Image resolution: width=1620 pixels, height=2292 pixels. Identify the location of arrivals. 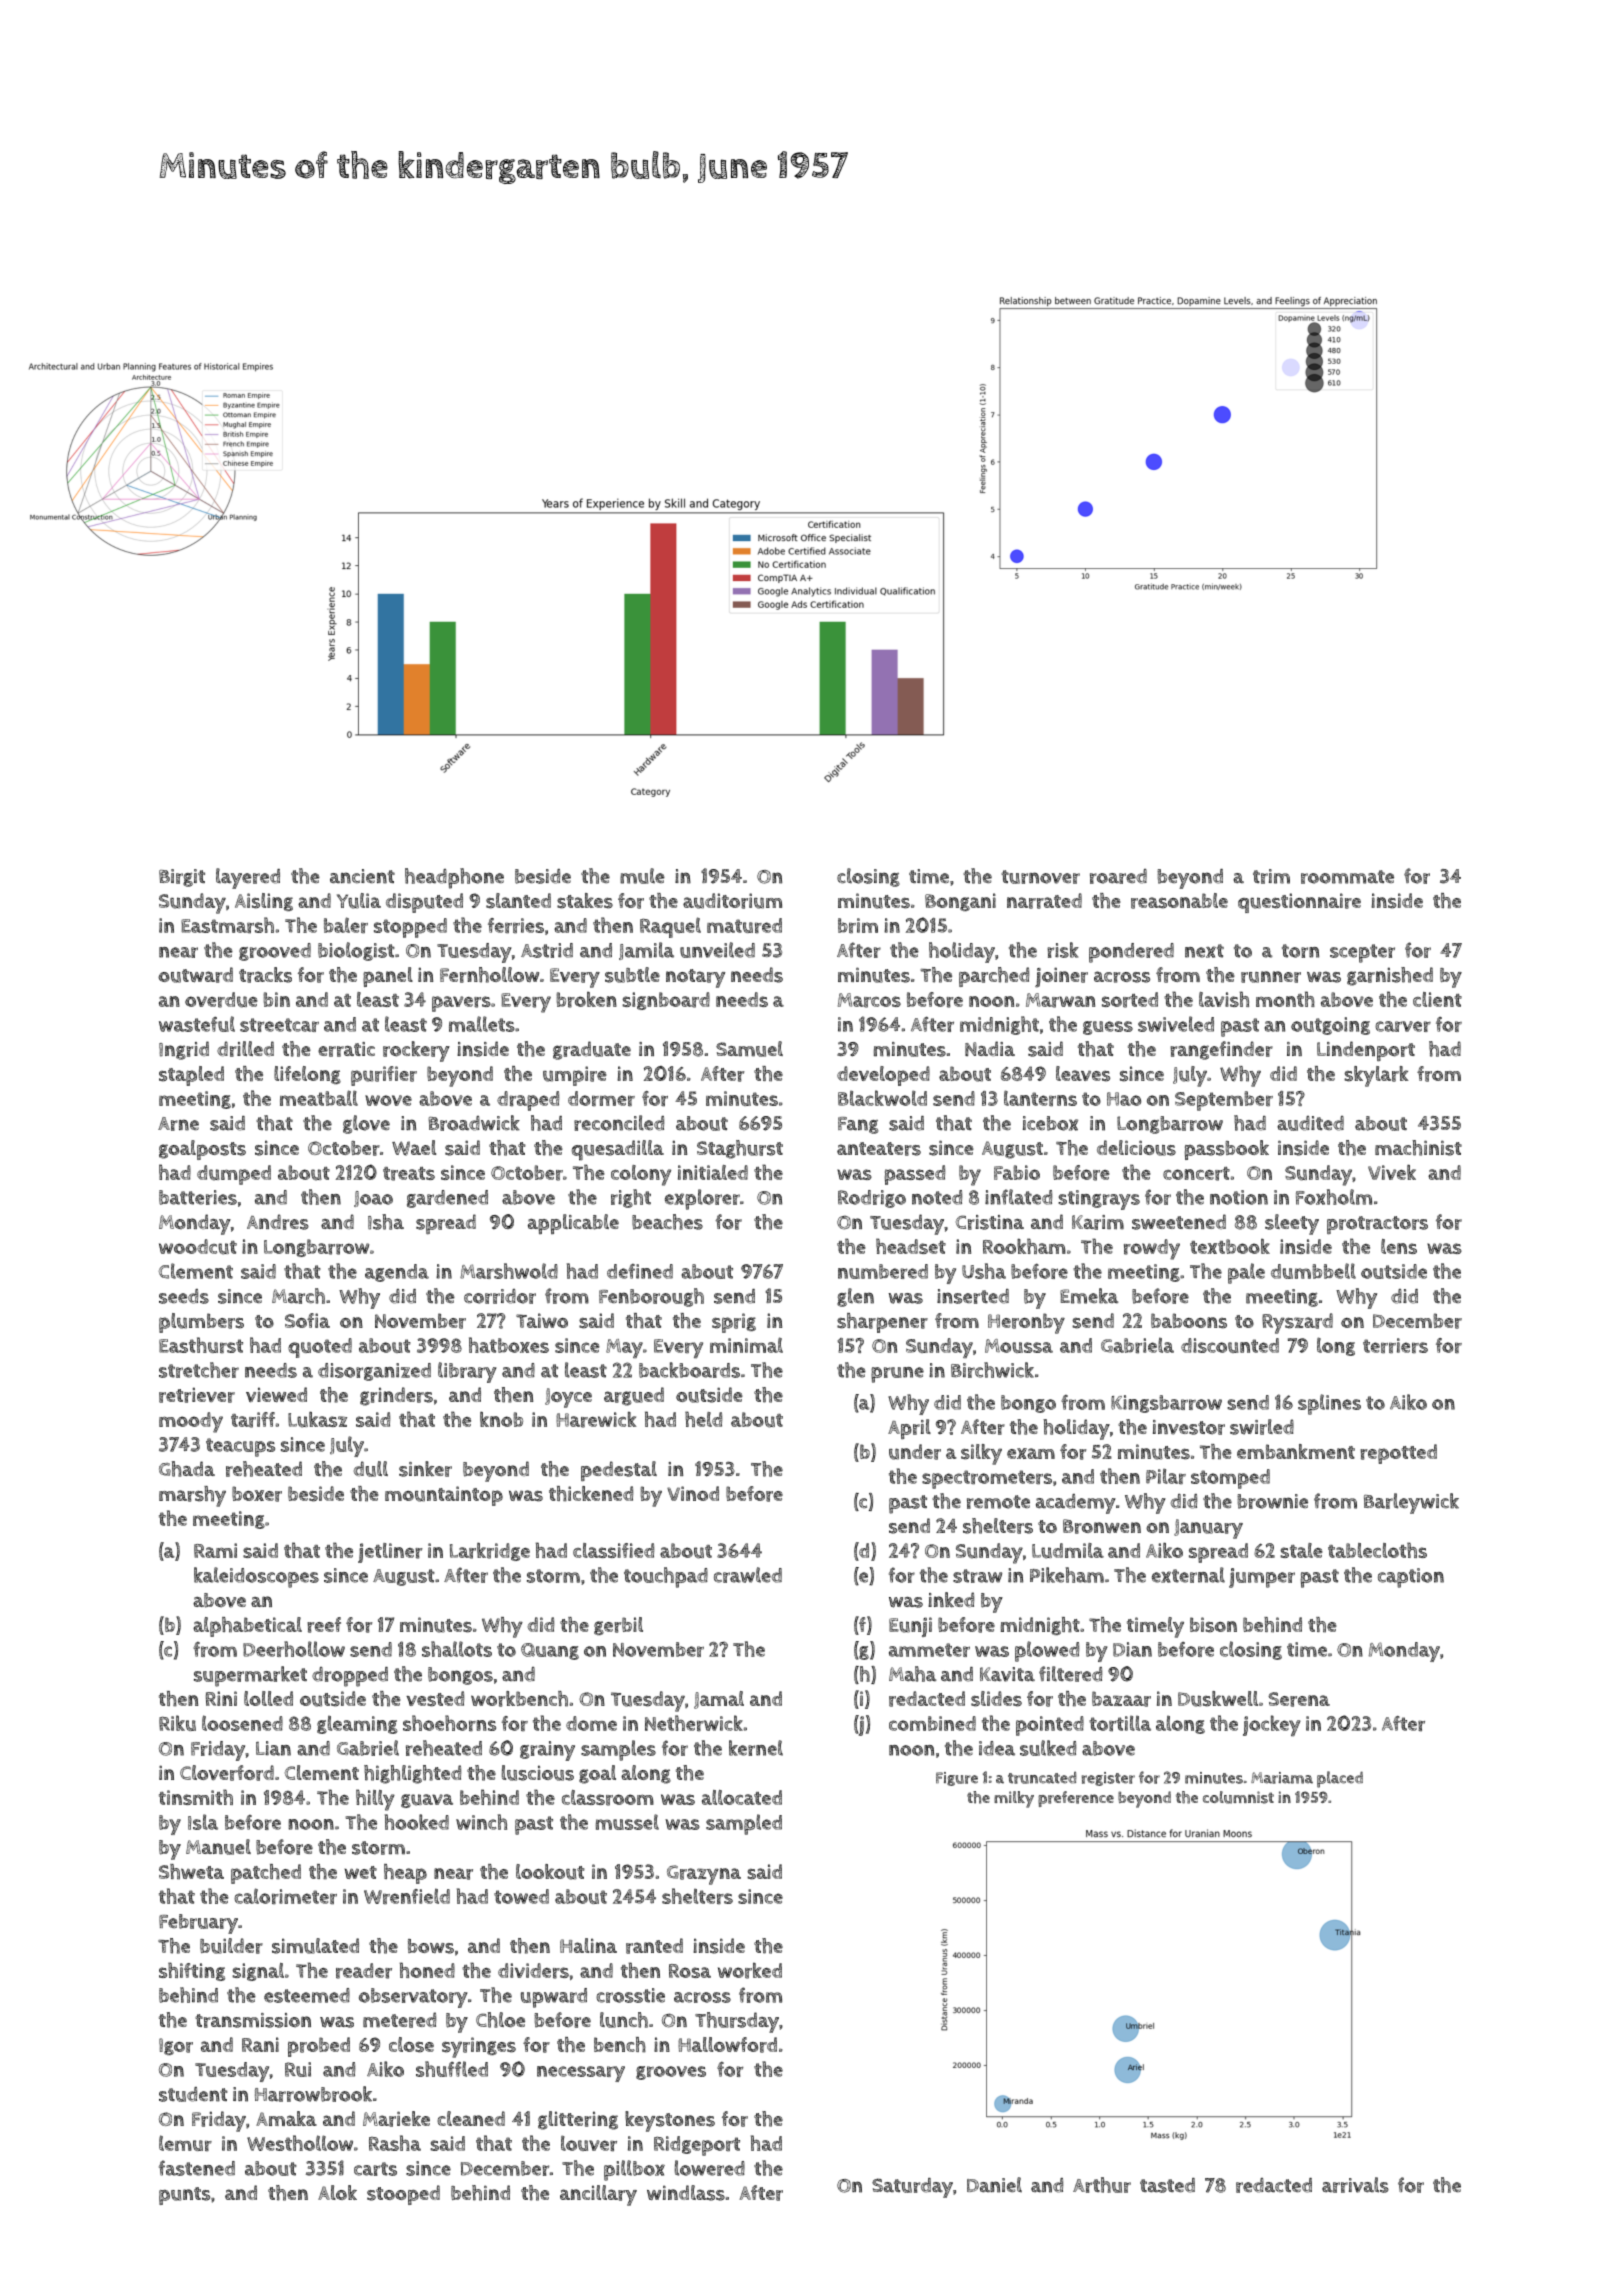
(1355, 2185).
